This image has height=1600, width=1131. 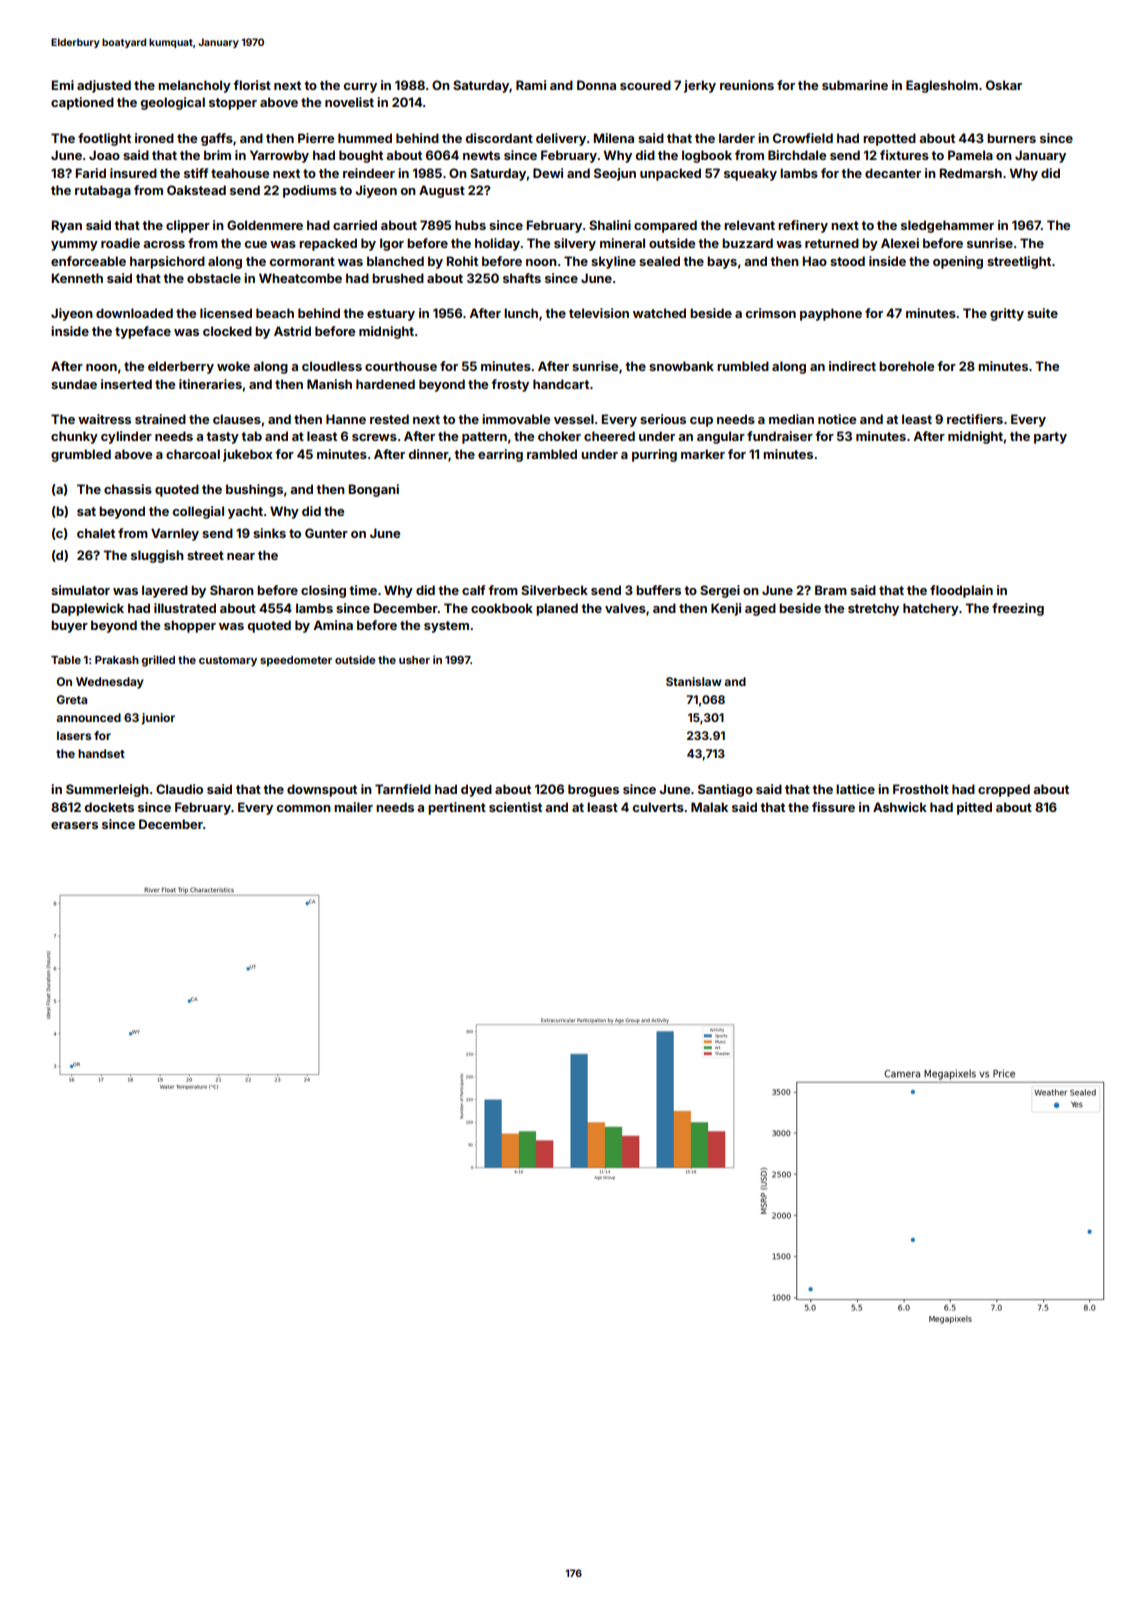 What do you see at coordinates (502, 608) in the image?
I see `cookbook` at bounding box center [502, 608].
